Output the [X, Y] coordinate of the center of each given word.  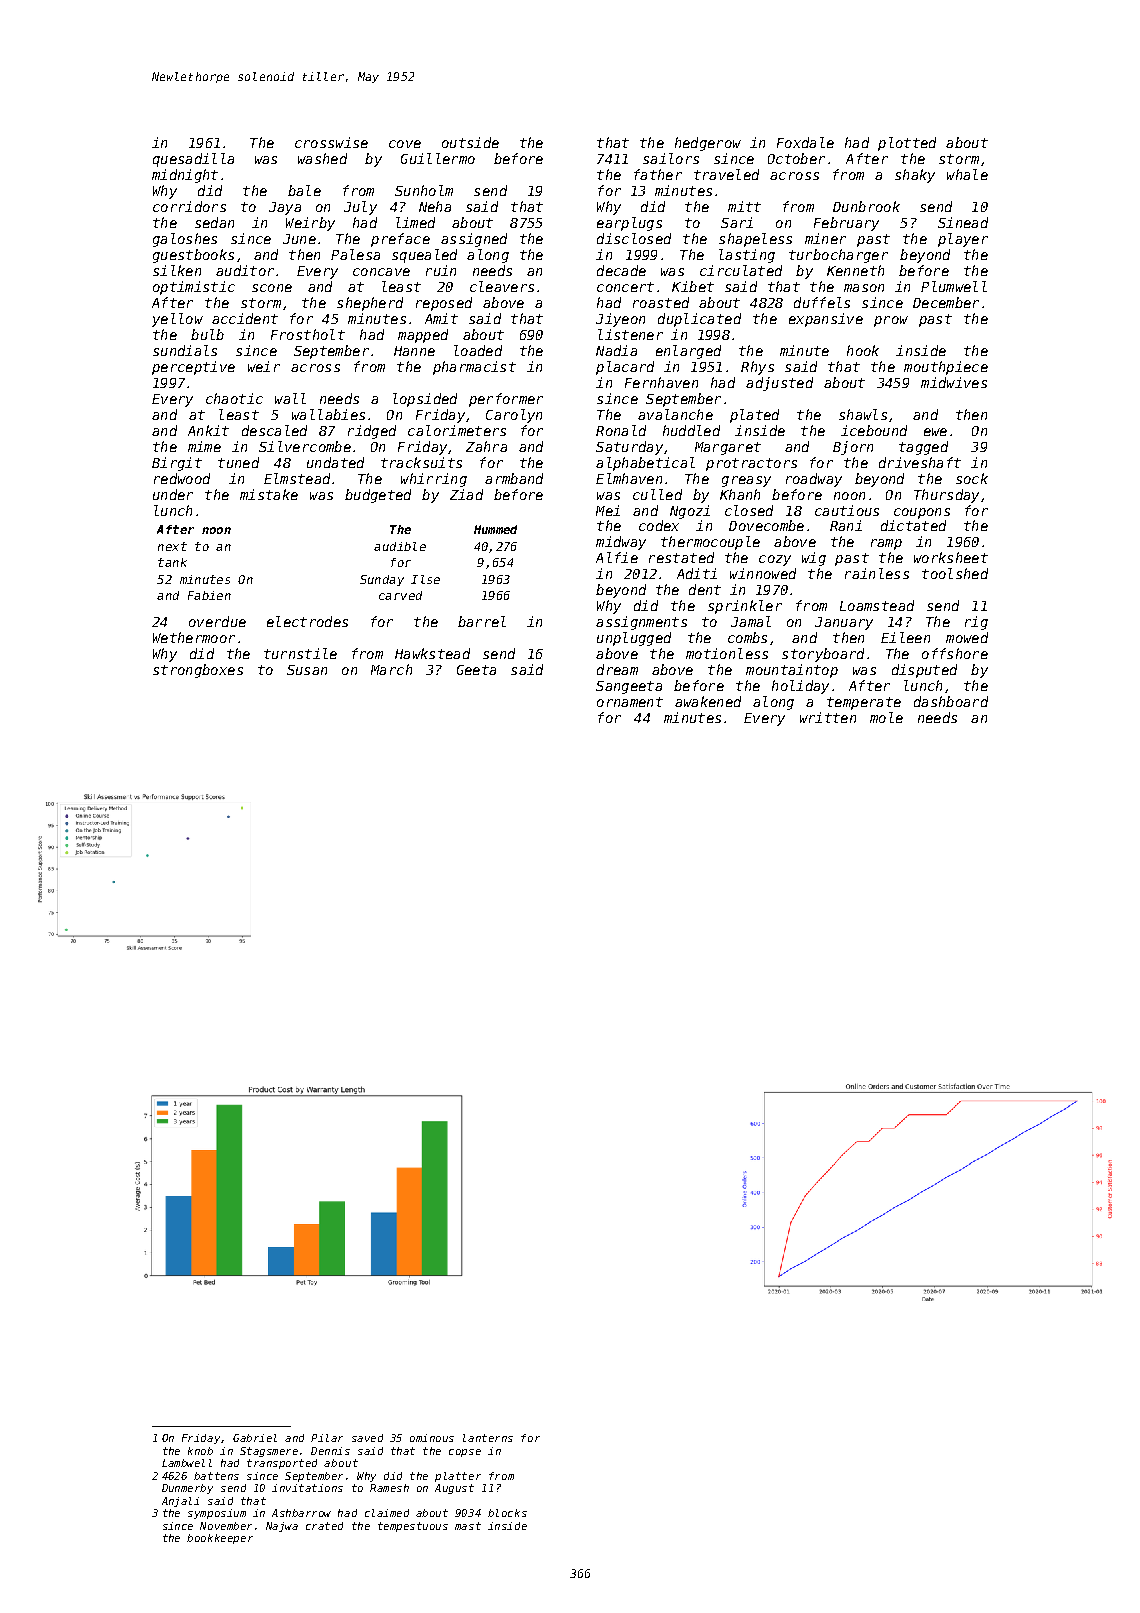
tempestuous [413, 1527]
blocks [507, 1513]
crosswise [331, 142]
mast [468, 1526]
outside [470, 142]
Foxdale [805, 142]
